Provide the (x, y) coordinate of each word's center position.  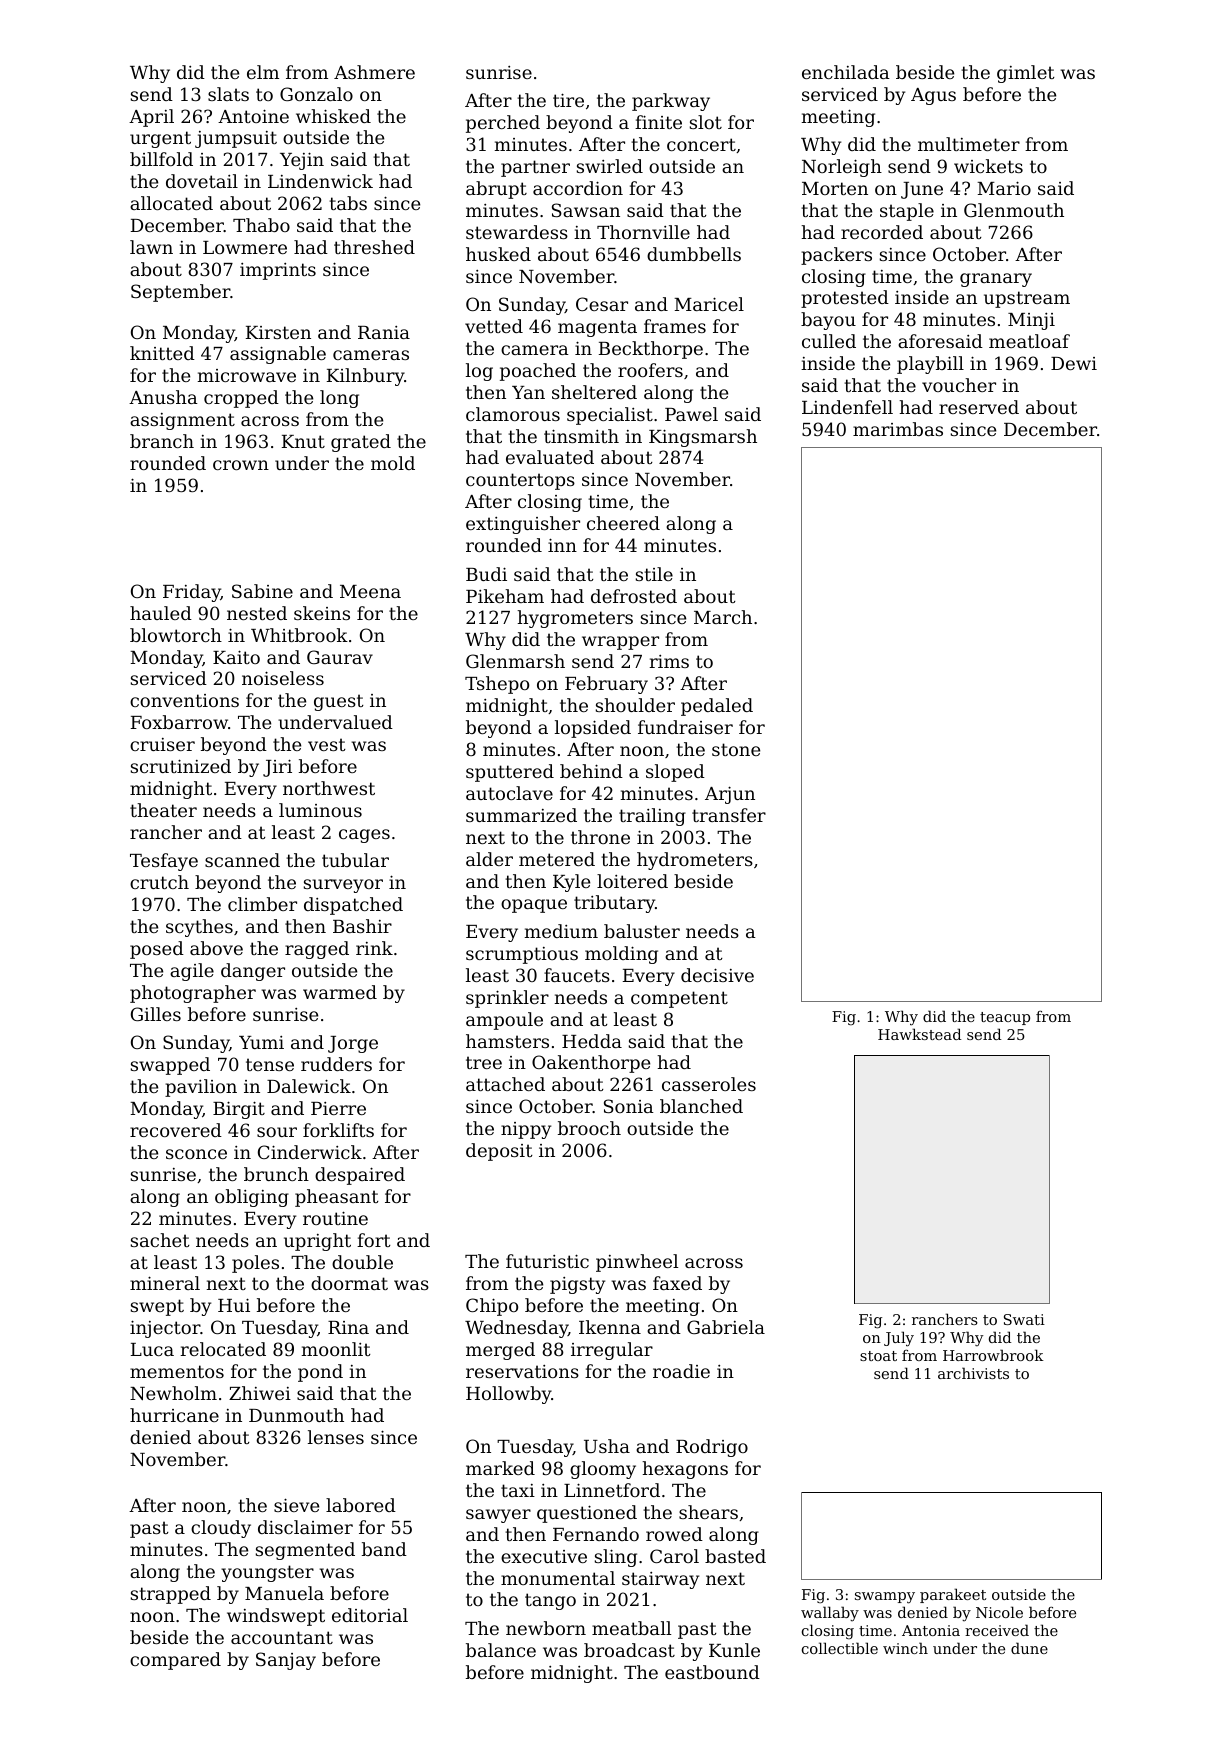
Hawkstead (919, 1034)
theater (163, 810)
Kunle (734, 1650)
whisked (333, 116)
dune (1029, 1648)
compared (175, 1661)
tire (568, 100)
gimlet (1026, 74)
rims (669, 661)
